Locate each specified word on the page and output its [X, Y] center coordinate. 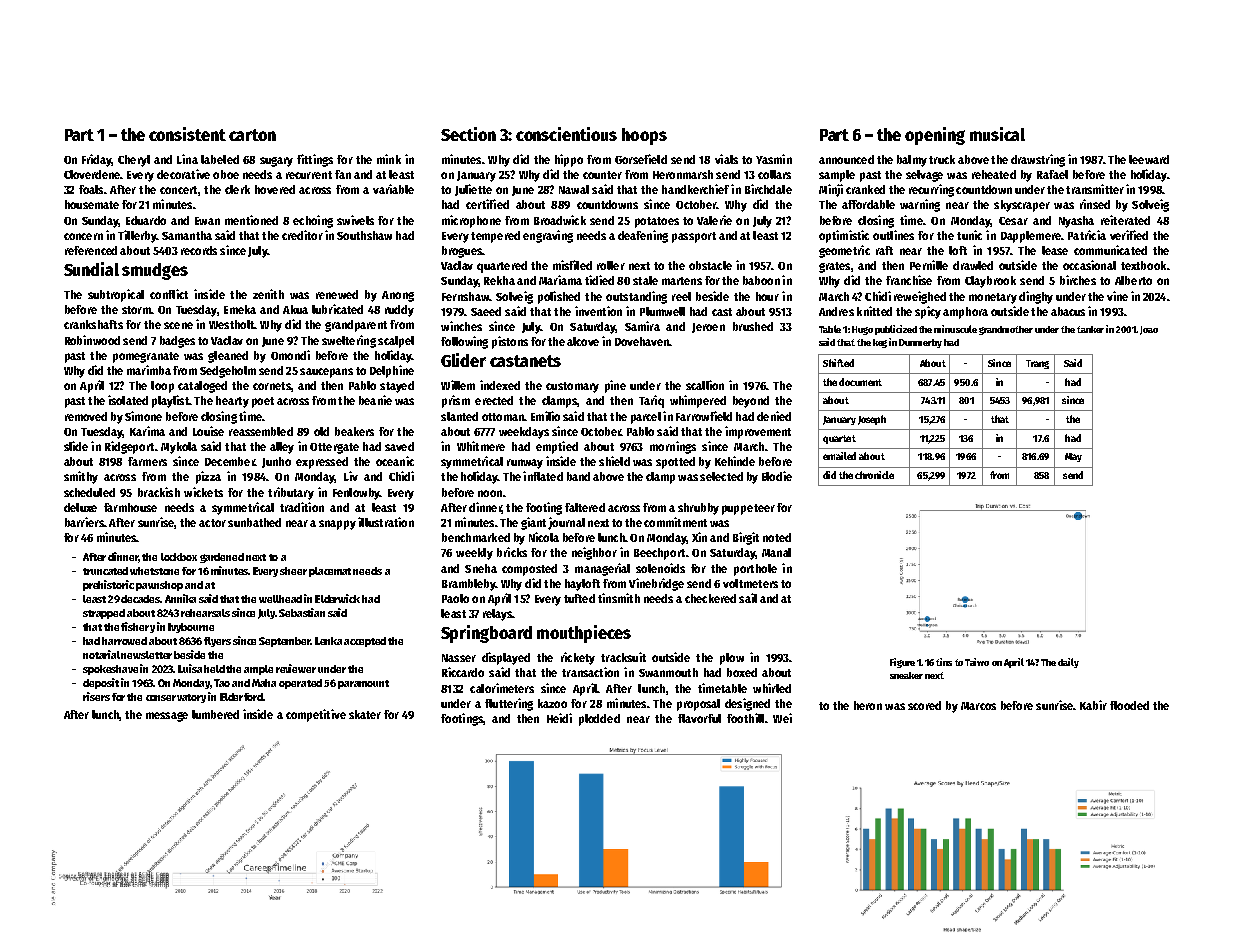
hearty [232, 402]
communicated [1110, 250]
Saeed [486, 311]
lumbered [215, 714]
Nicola [544, 537]
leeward [1149, 159]
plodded [599, 720]
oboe [226, 174]
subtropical [116, 295]
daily [1068, 663]
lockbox [179, 557]
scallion [705, 385]
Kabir [1093, 705]
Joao [1149, 330]
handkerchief [695, 189]
